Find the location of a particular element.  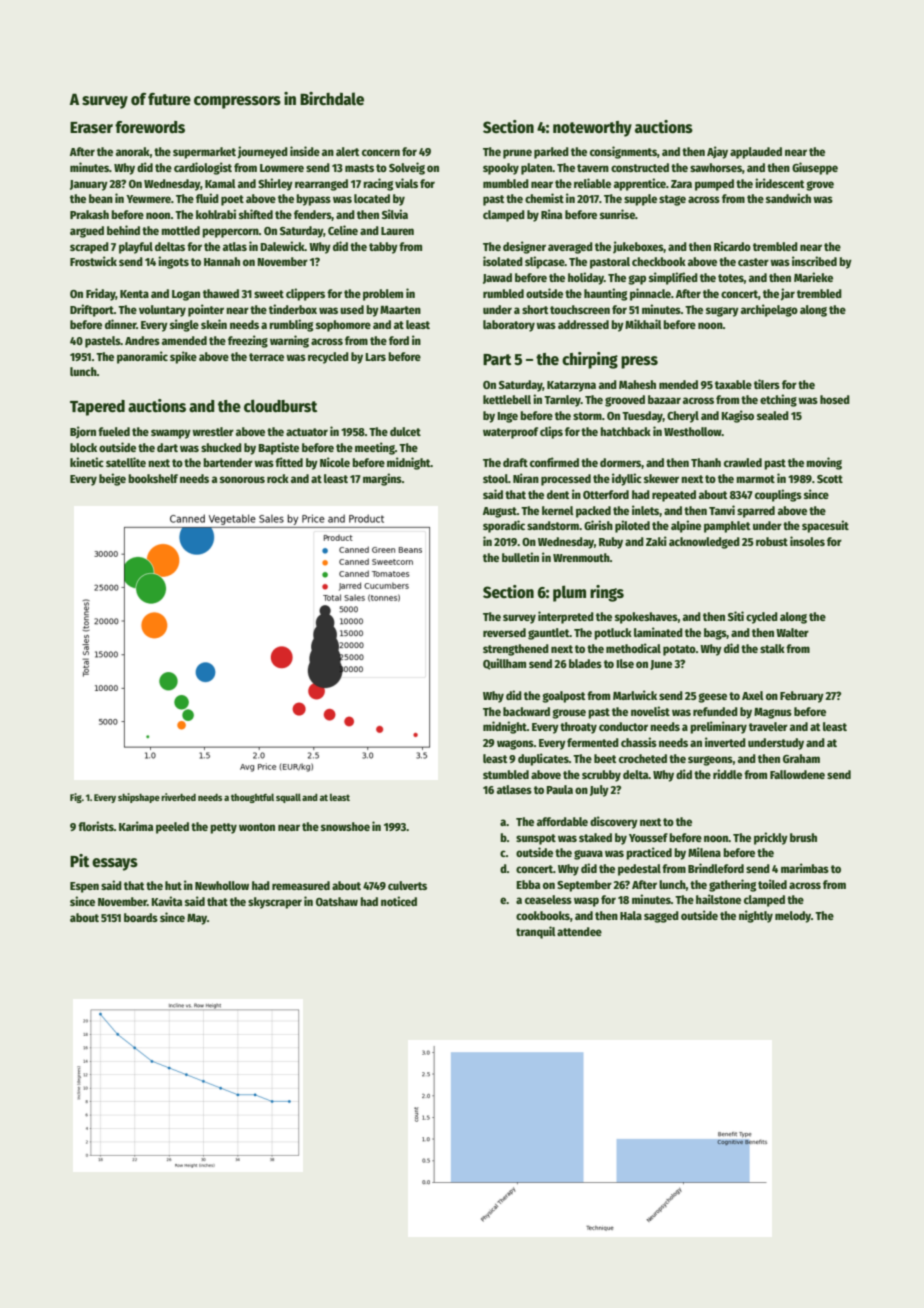

geese is located at coordinates (712, 698).
